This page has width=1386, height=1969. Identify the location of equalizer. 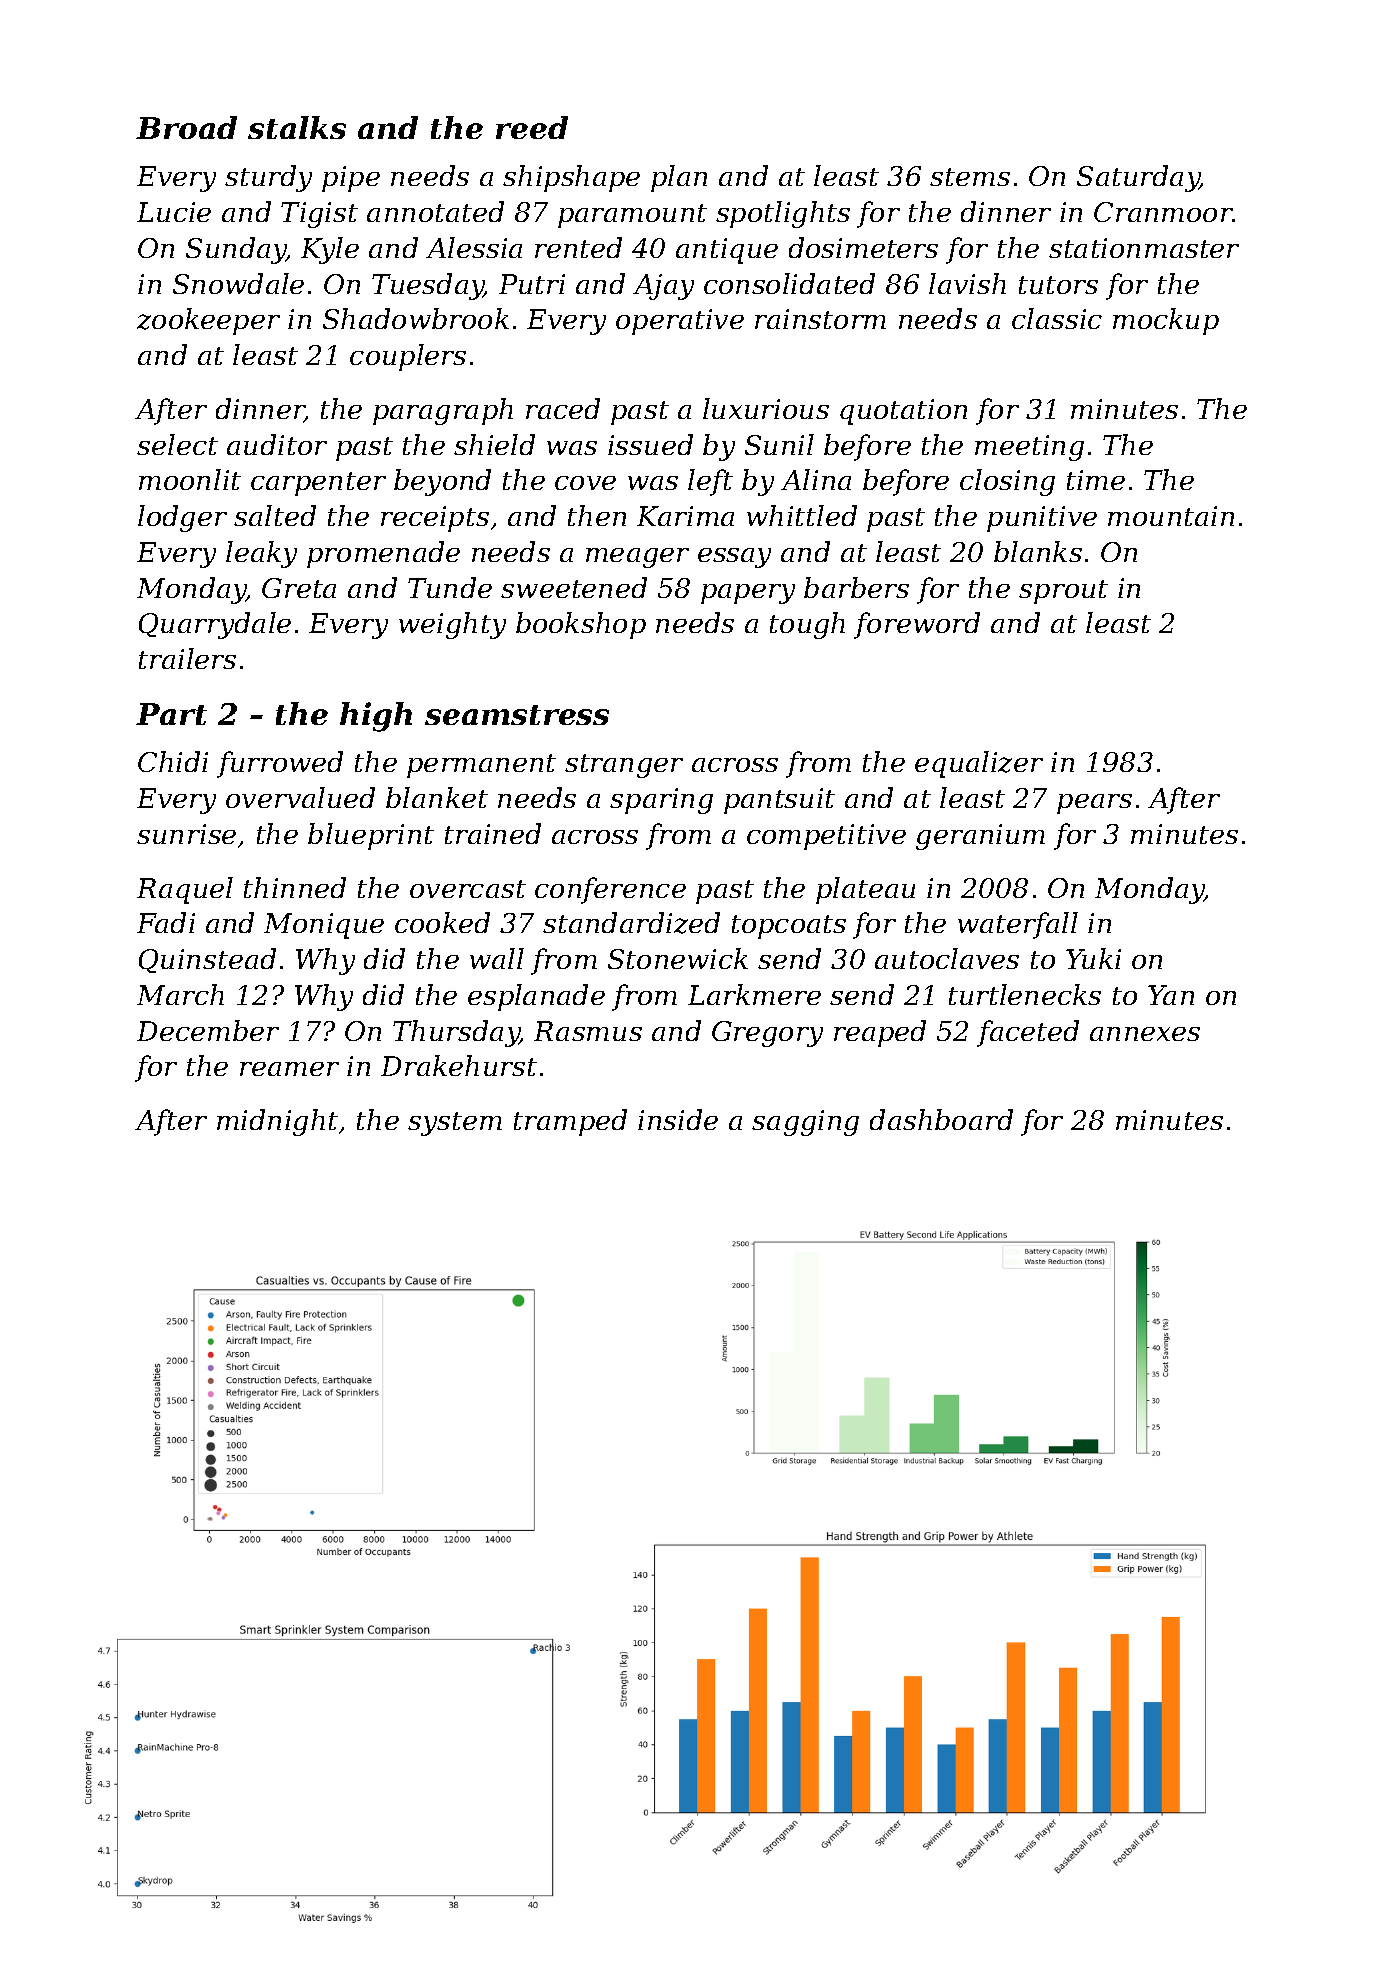
(979, 764).
